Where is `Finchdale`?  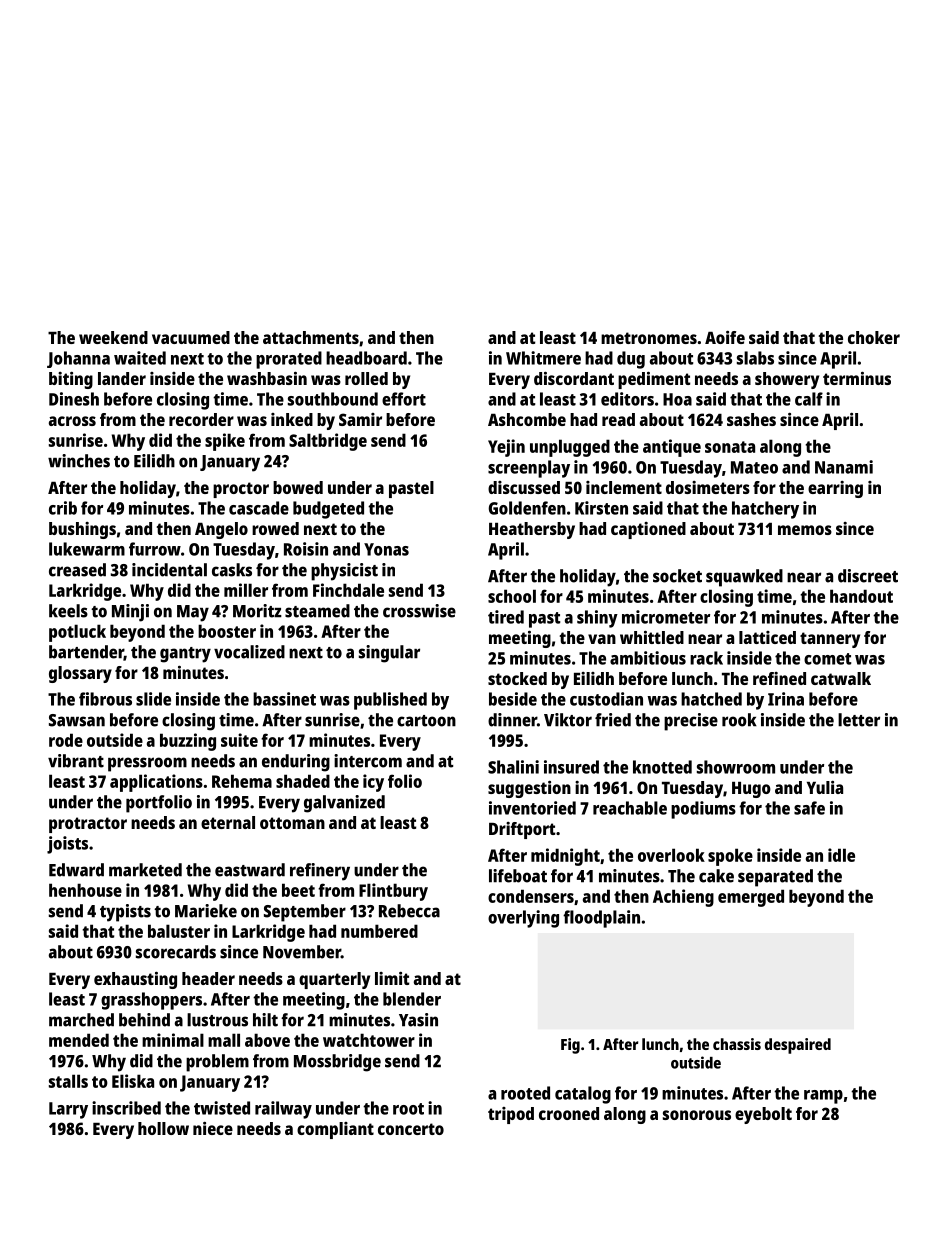
Finchdale is located at coordinates (348, 590).
